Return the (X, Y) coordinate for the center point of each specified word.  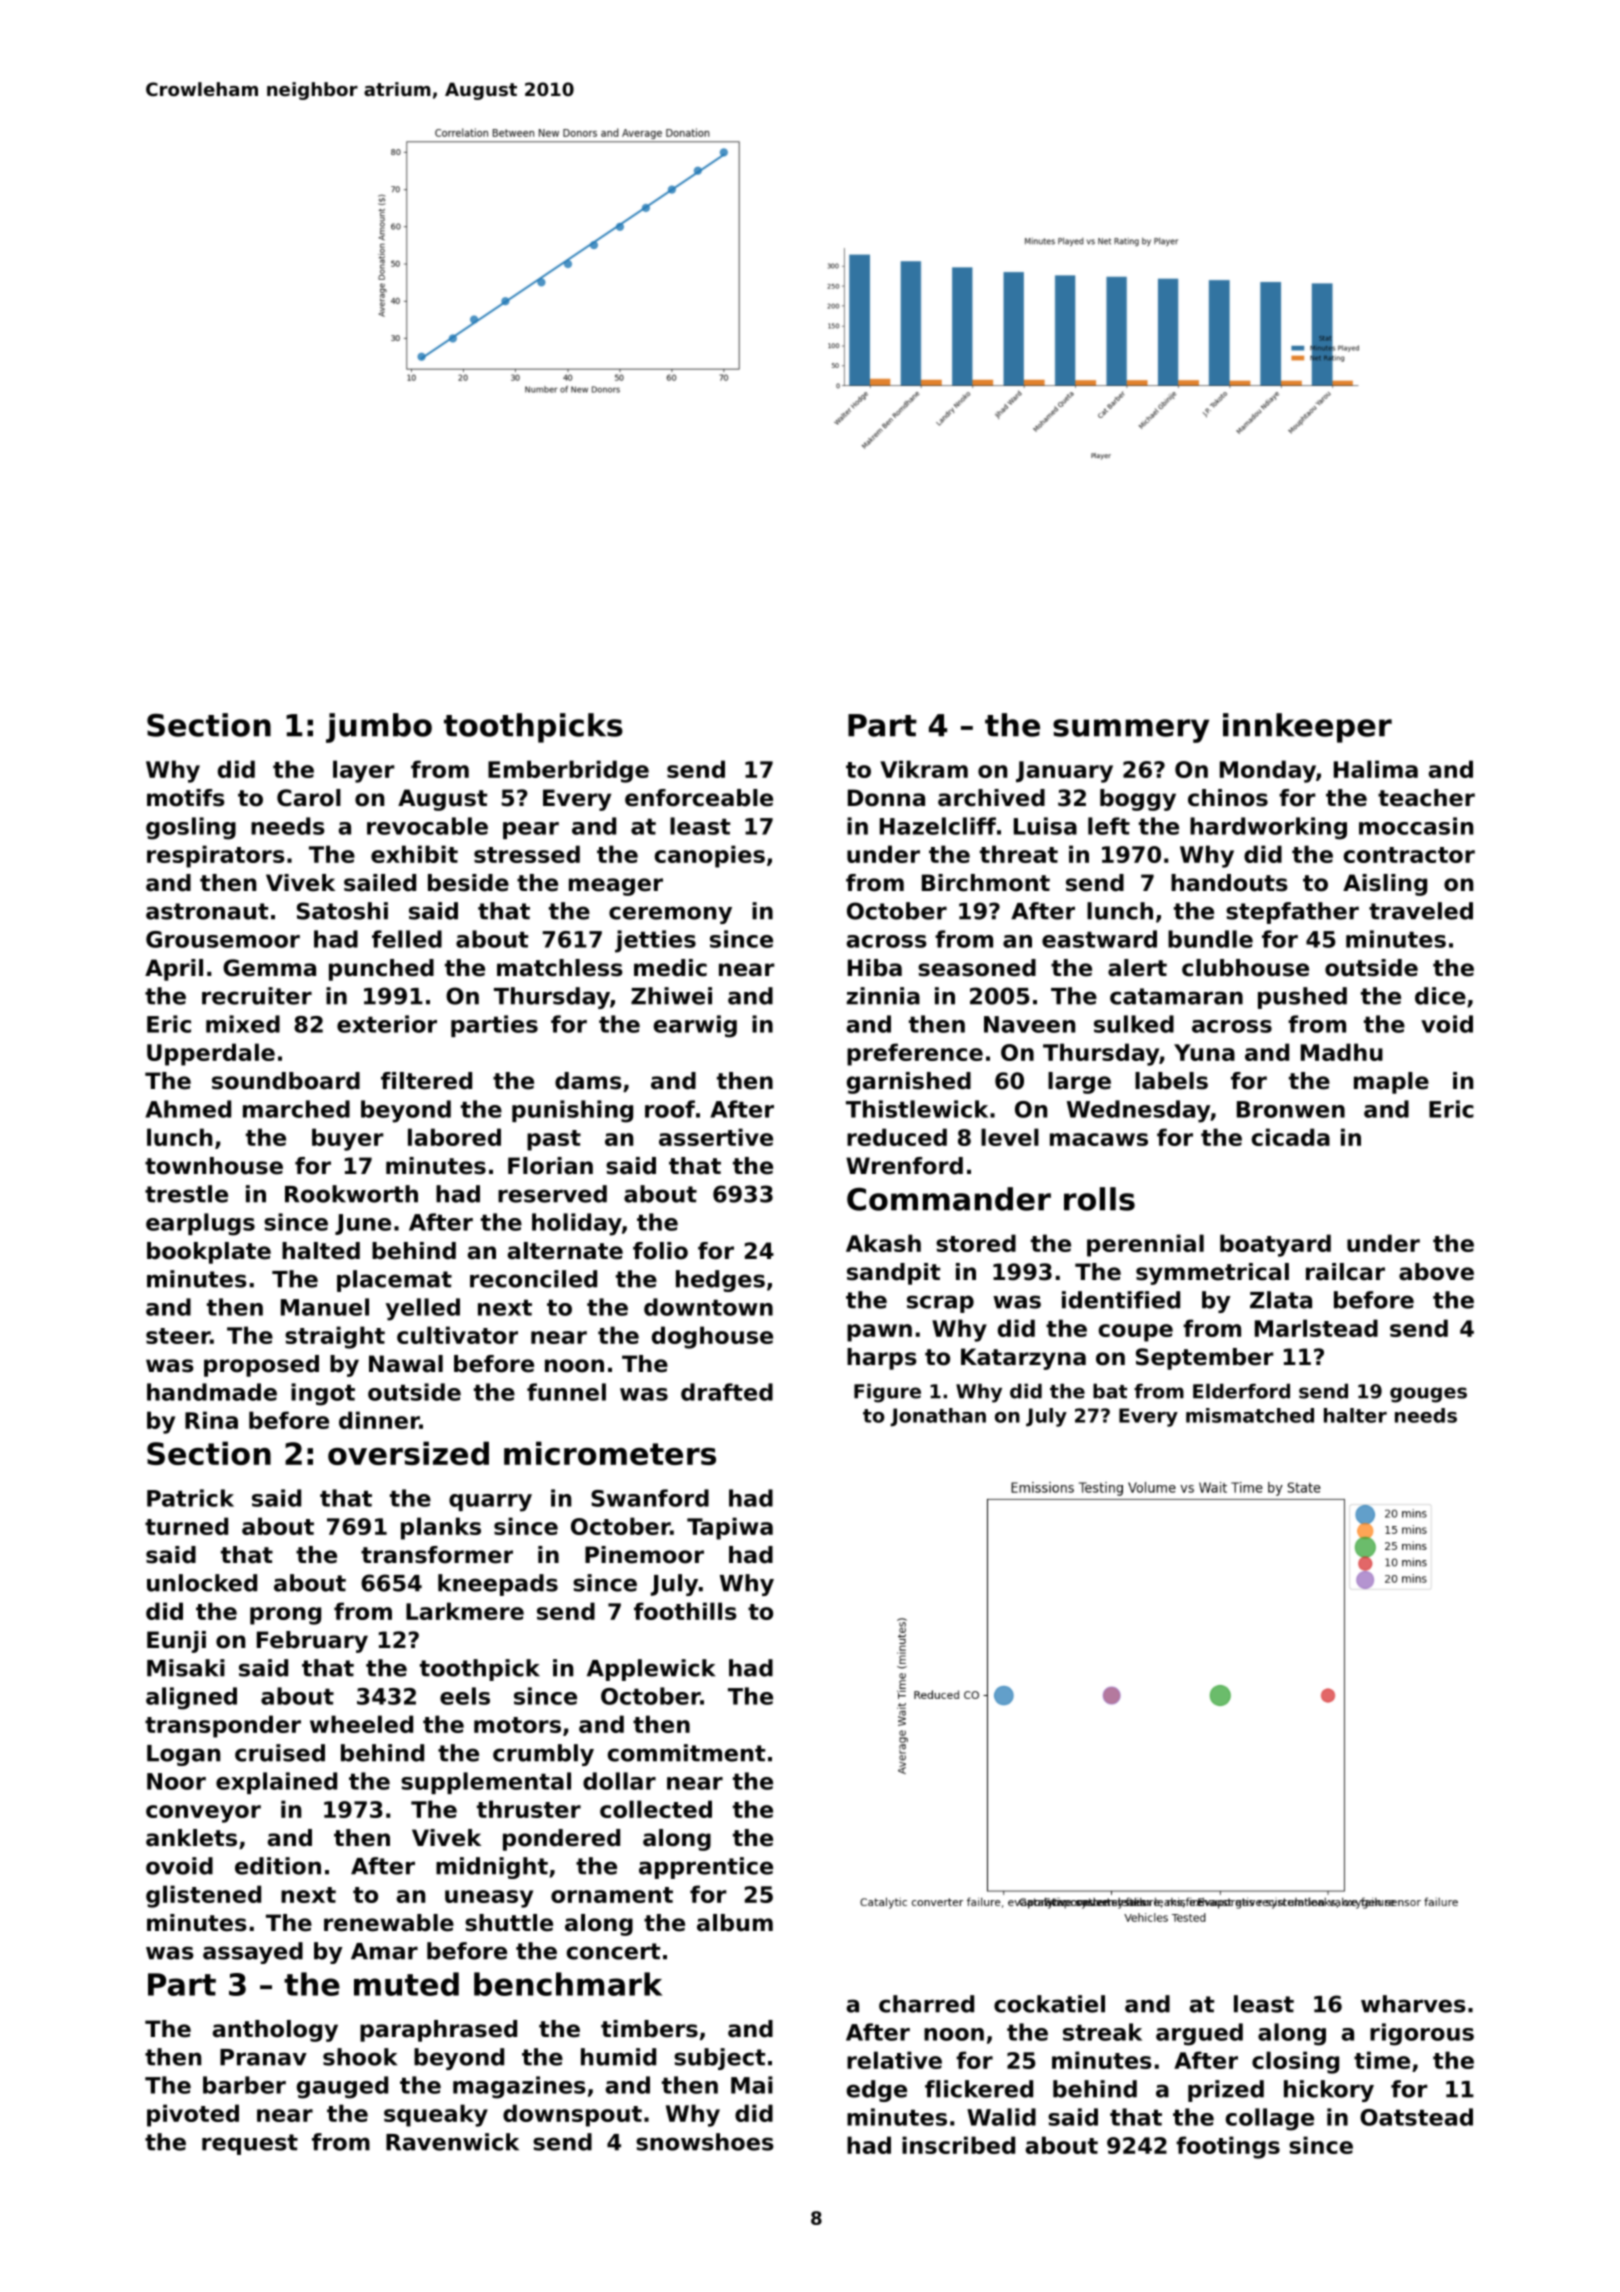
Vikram (924, 769)
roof (670, 1109)
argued (1199, 2034)
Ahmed (188, 1109)
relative (894, 2060)
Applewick (651, 1670)
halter (1355, 1415)
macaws (1099, 1139)
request (250, 2144)
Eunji (176, 1642)
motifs (186, 798)
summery (1131, 731)
